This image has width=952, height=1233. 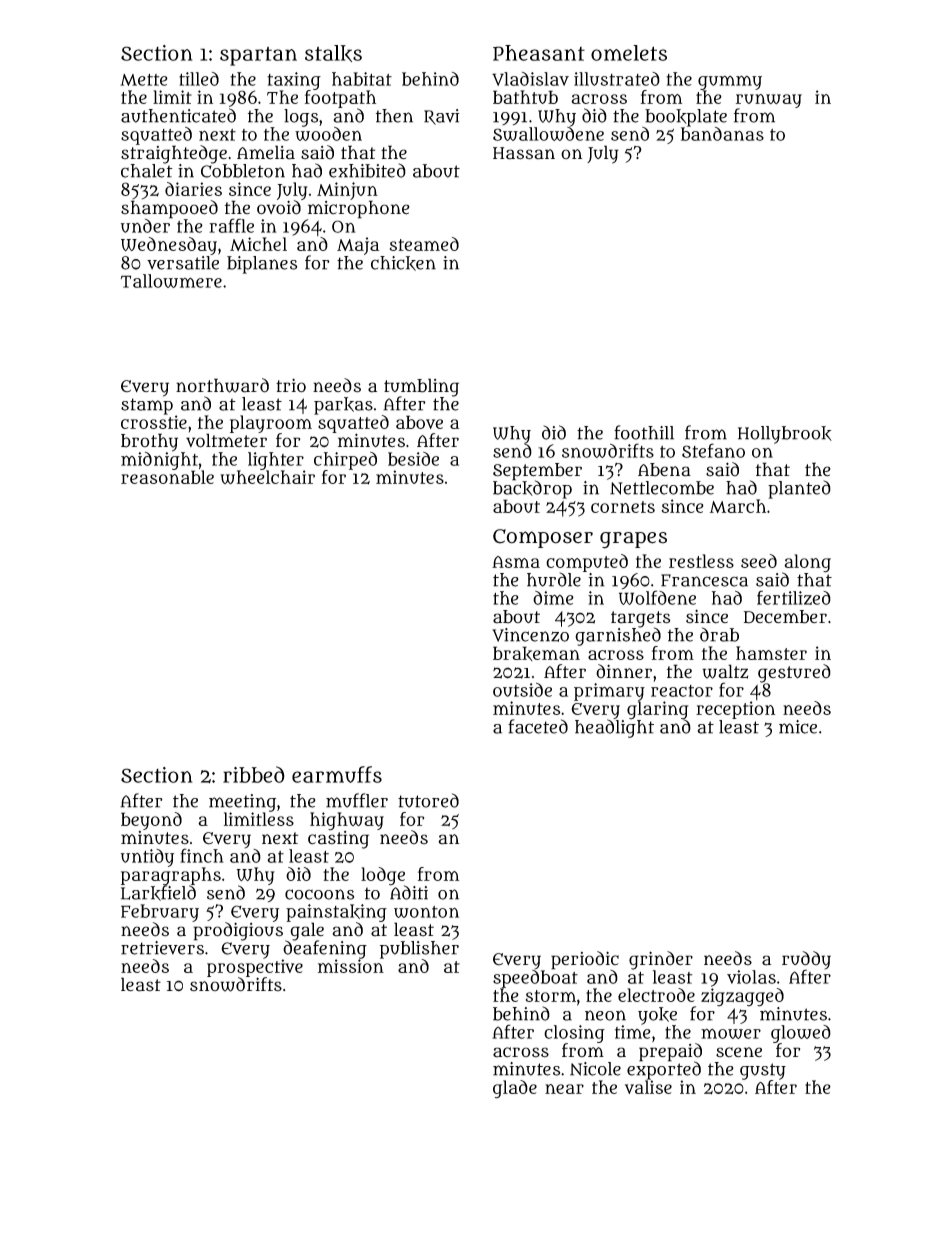 I want to click on ruddy, so click(x=806, y=960).
